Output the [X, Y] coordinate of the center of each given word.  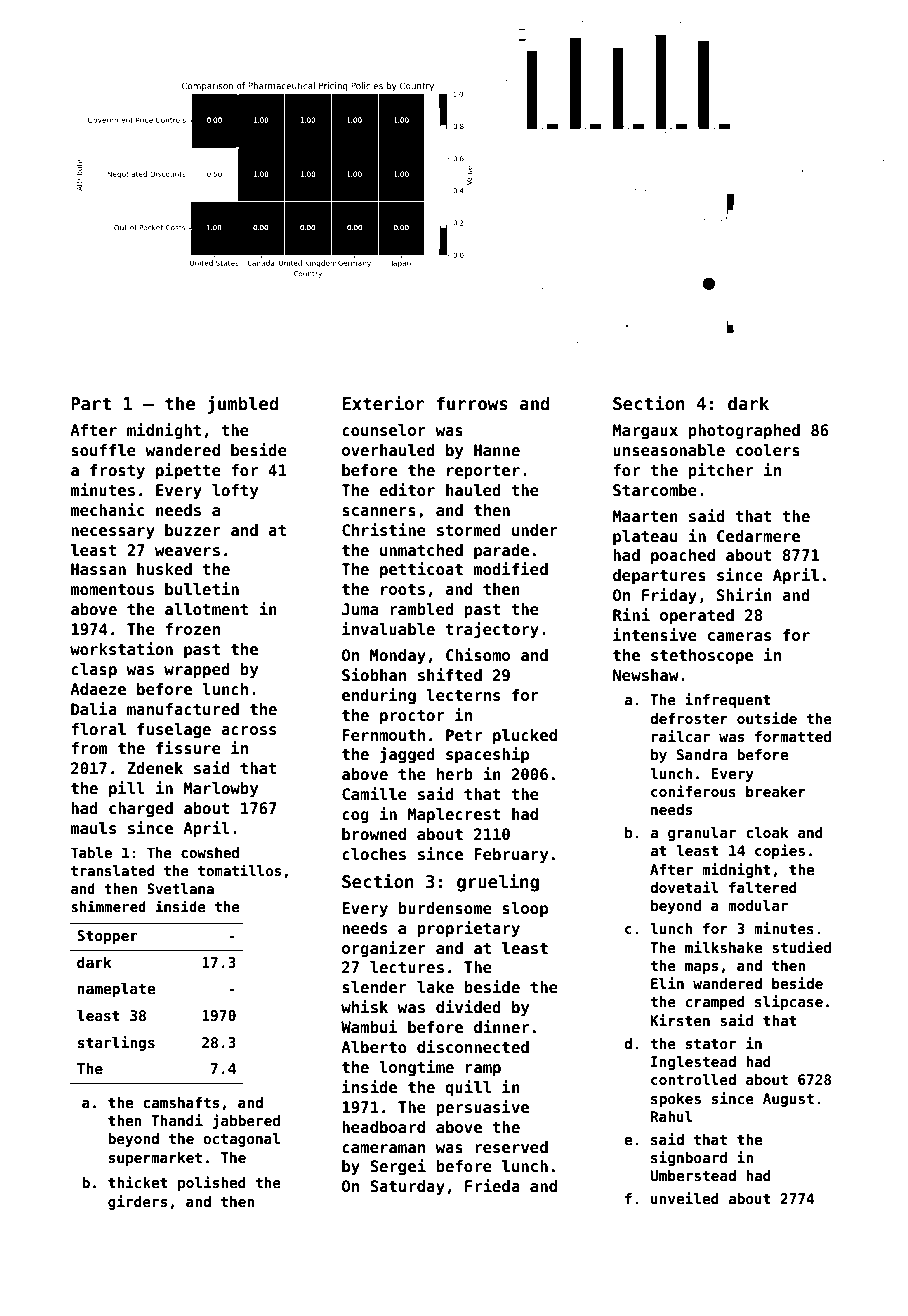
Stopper [107, 937]
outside [767, 718]
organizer [384, 949]
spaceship [487, 755]
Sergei [398, 1167]
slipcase [789, 1002]
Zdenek [155, 768]
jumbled [243, 405]
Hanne [497, 450]
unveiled [685, 1198]
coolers [768, 450]
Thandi [177, 1120]
